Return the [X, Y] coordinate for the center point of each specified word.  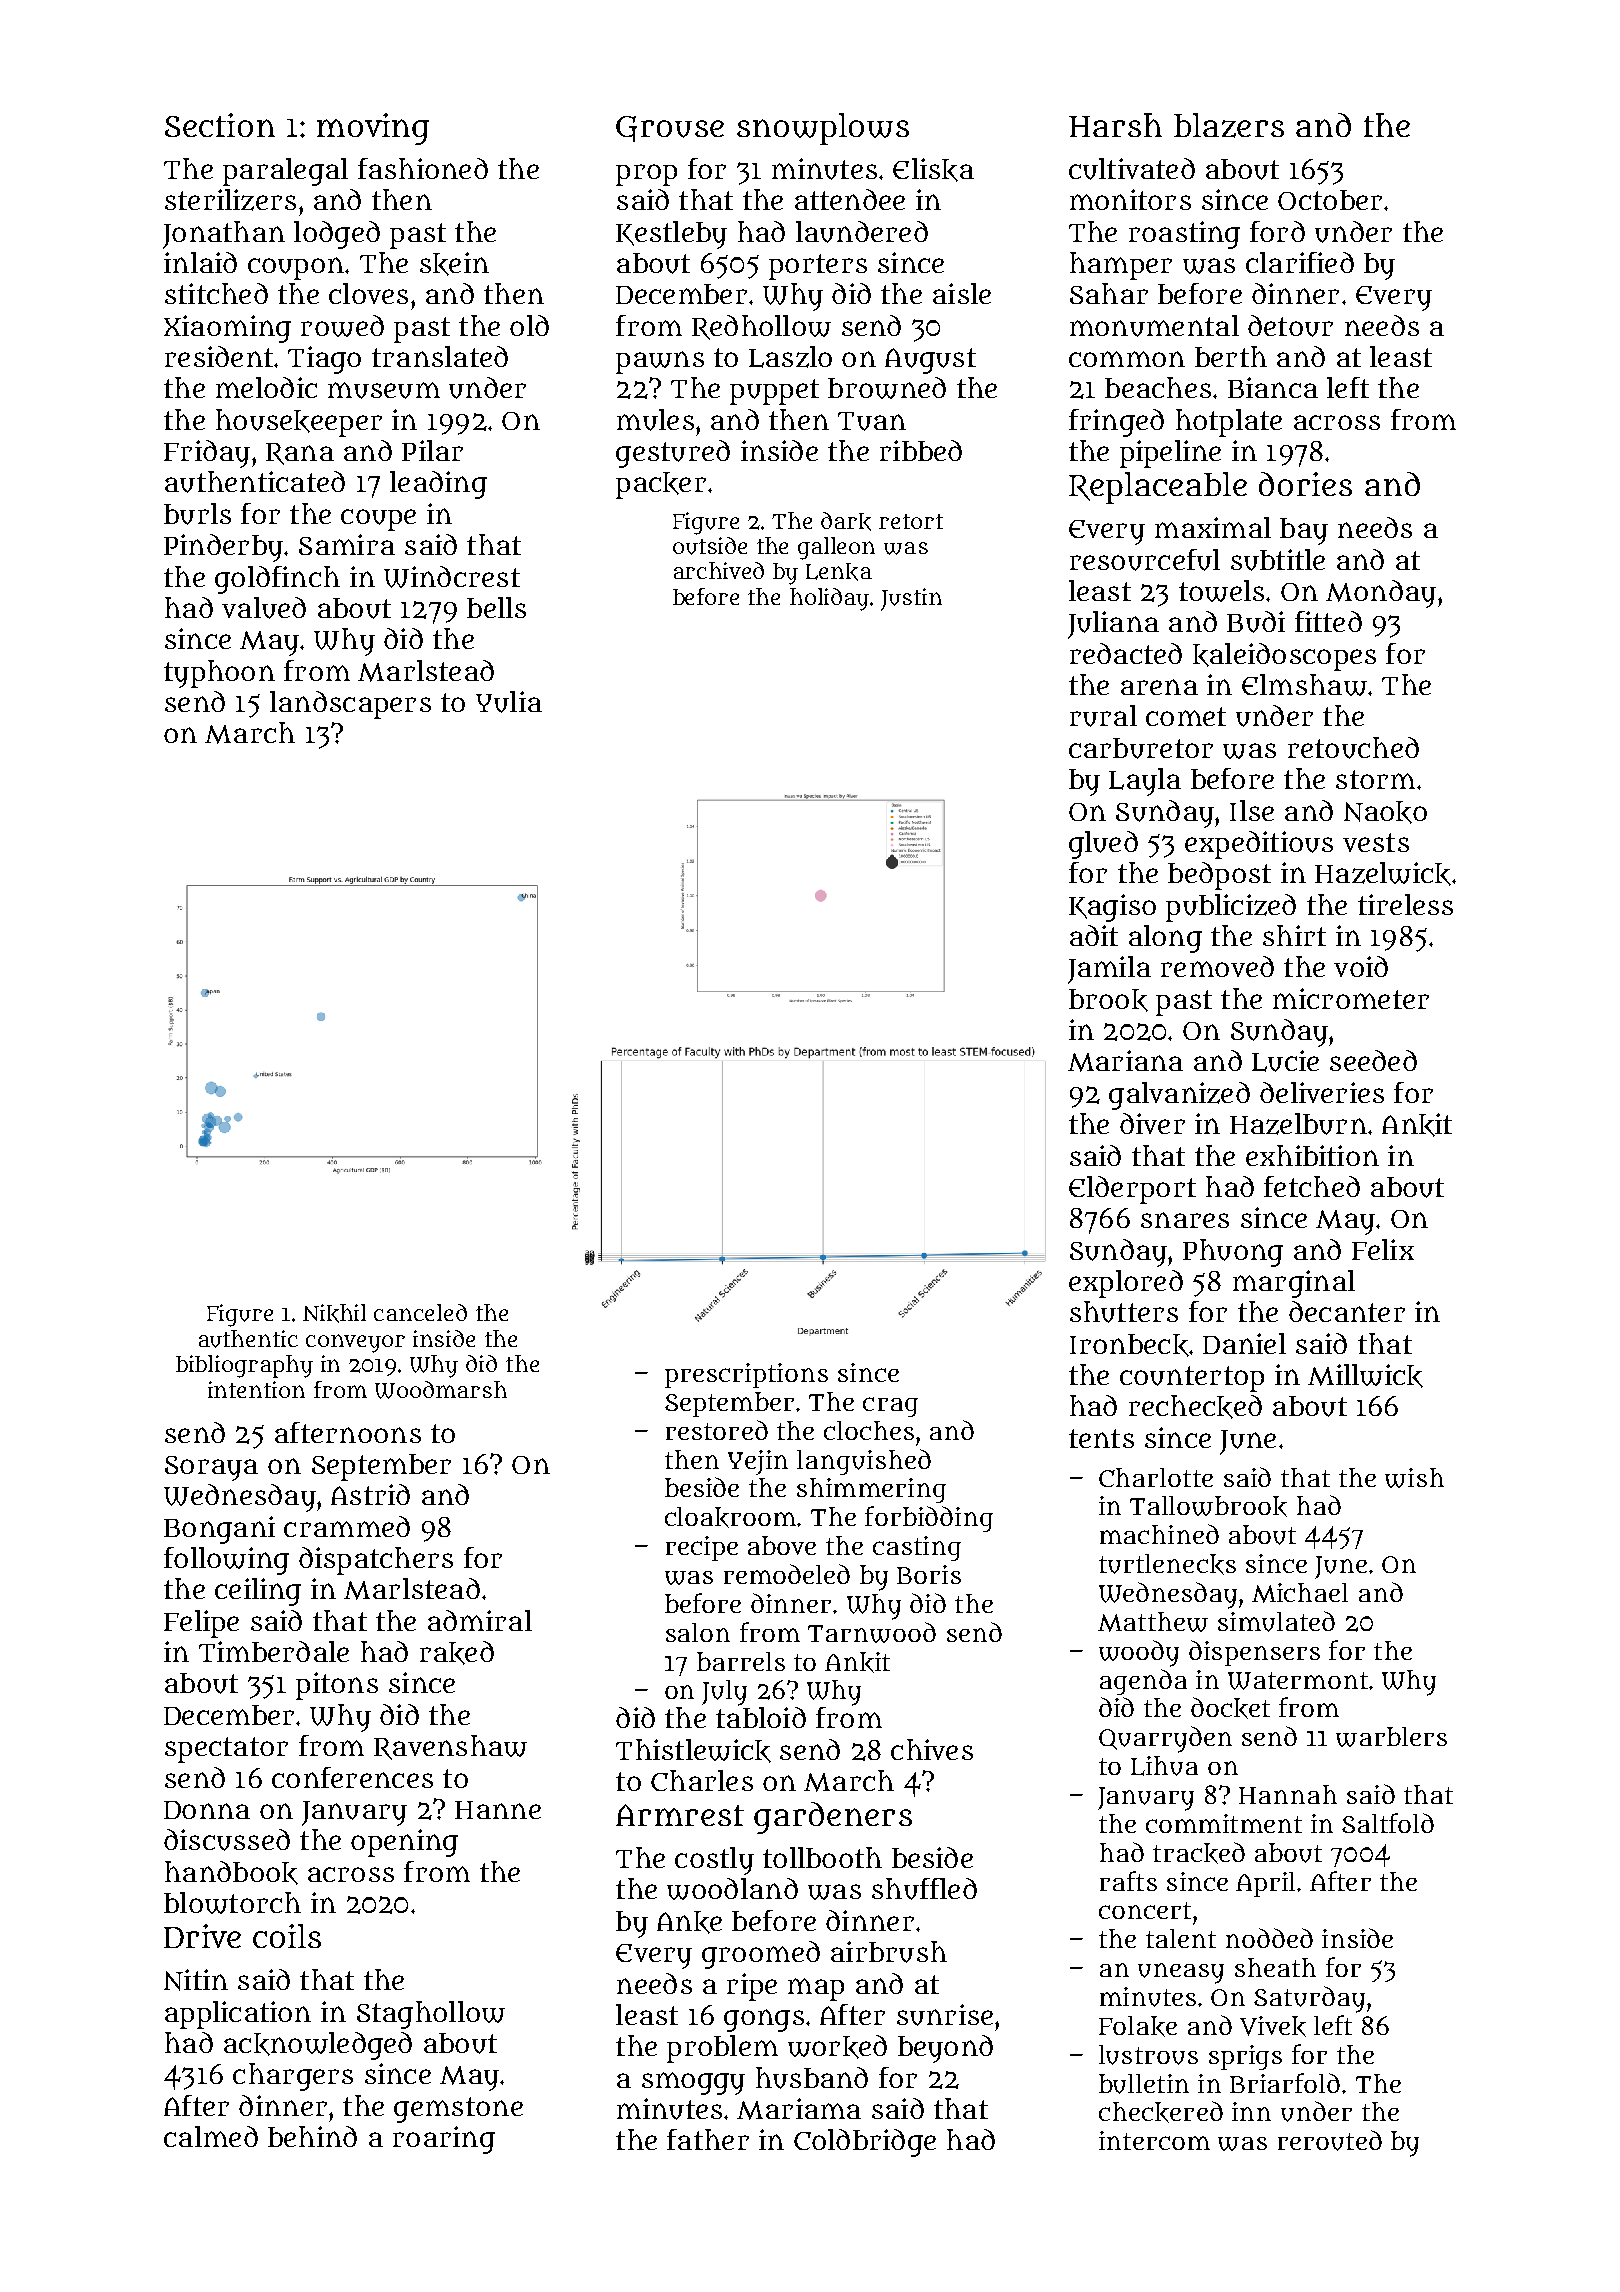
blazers [1229, 125]
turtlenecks [1167, 1564]
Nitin [196, 1980]
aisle [962, 293]
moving [373, 129]
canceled [420, 1312]
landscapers [350, 705]
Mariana [1125, 1061]
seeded [1373, 1060]
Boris [929, 1574]
